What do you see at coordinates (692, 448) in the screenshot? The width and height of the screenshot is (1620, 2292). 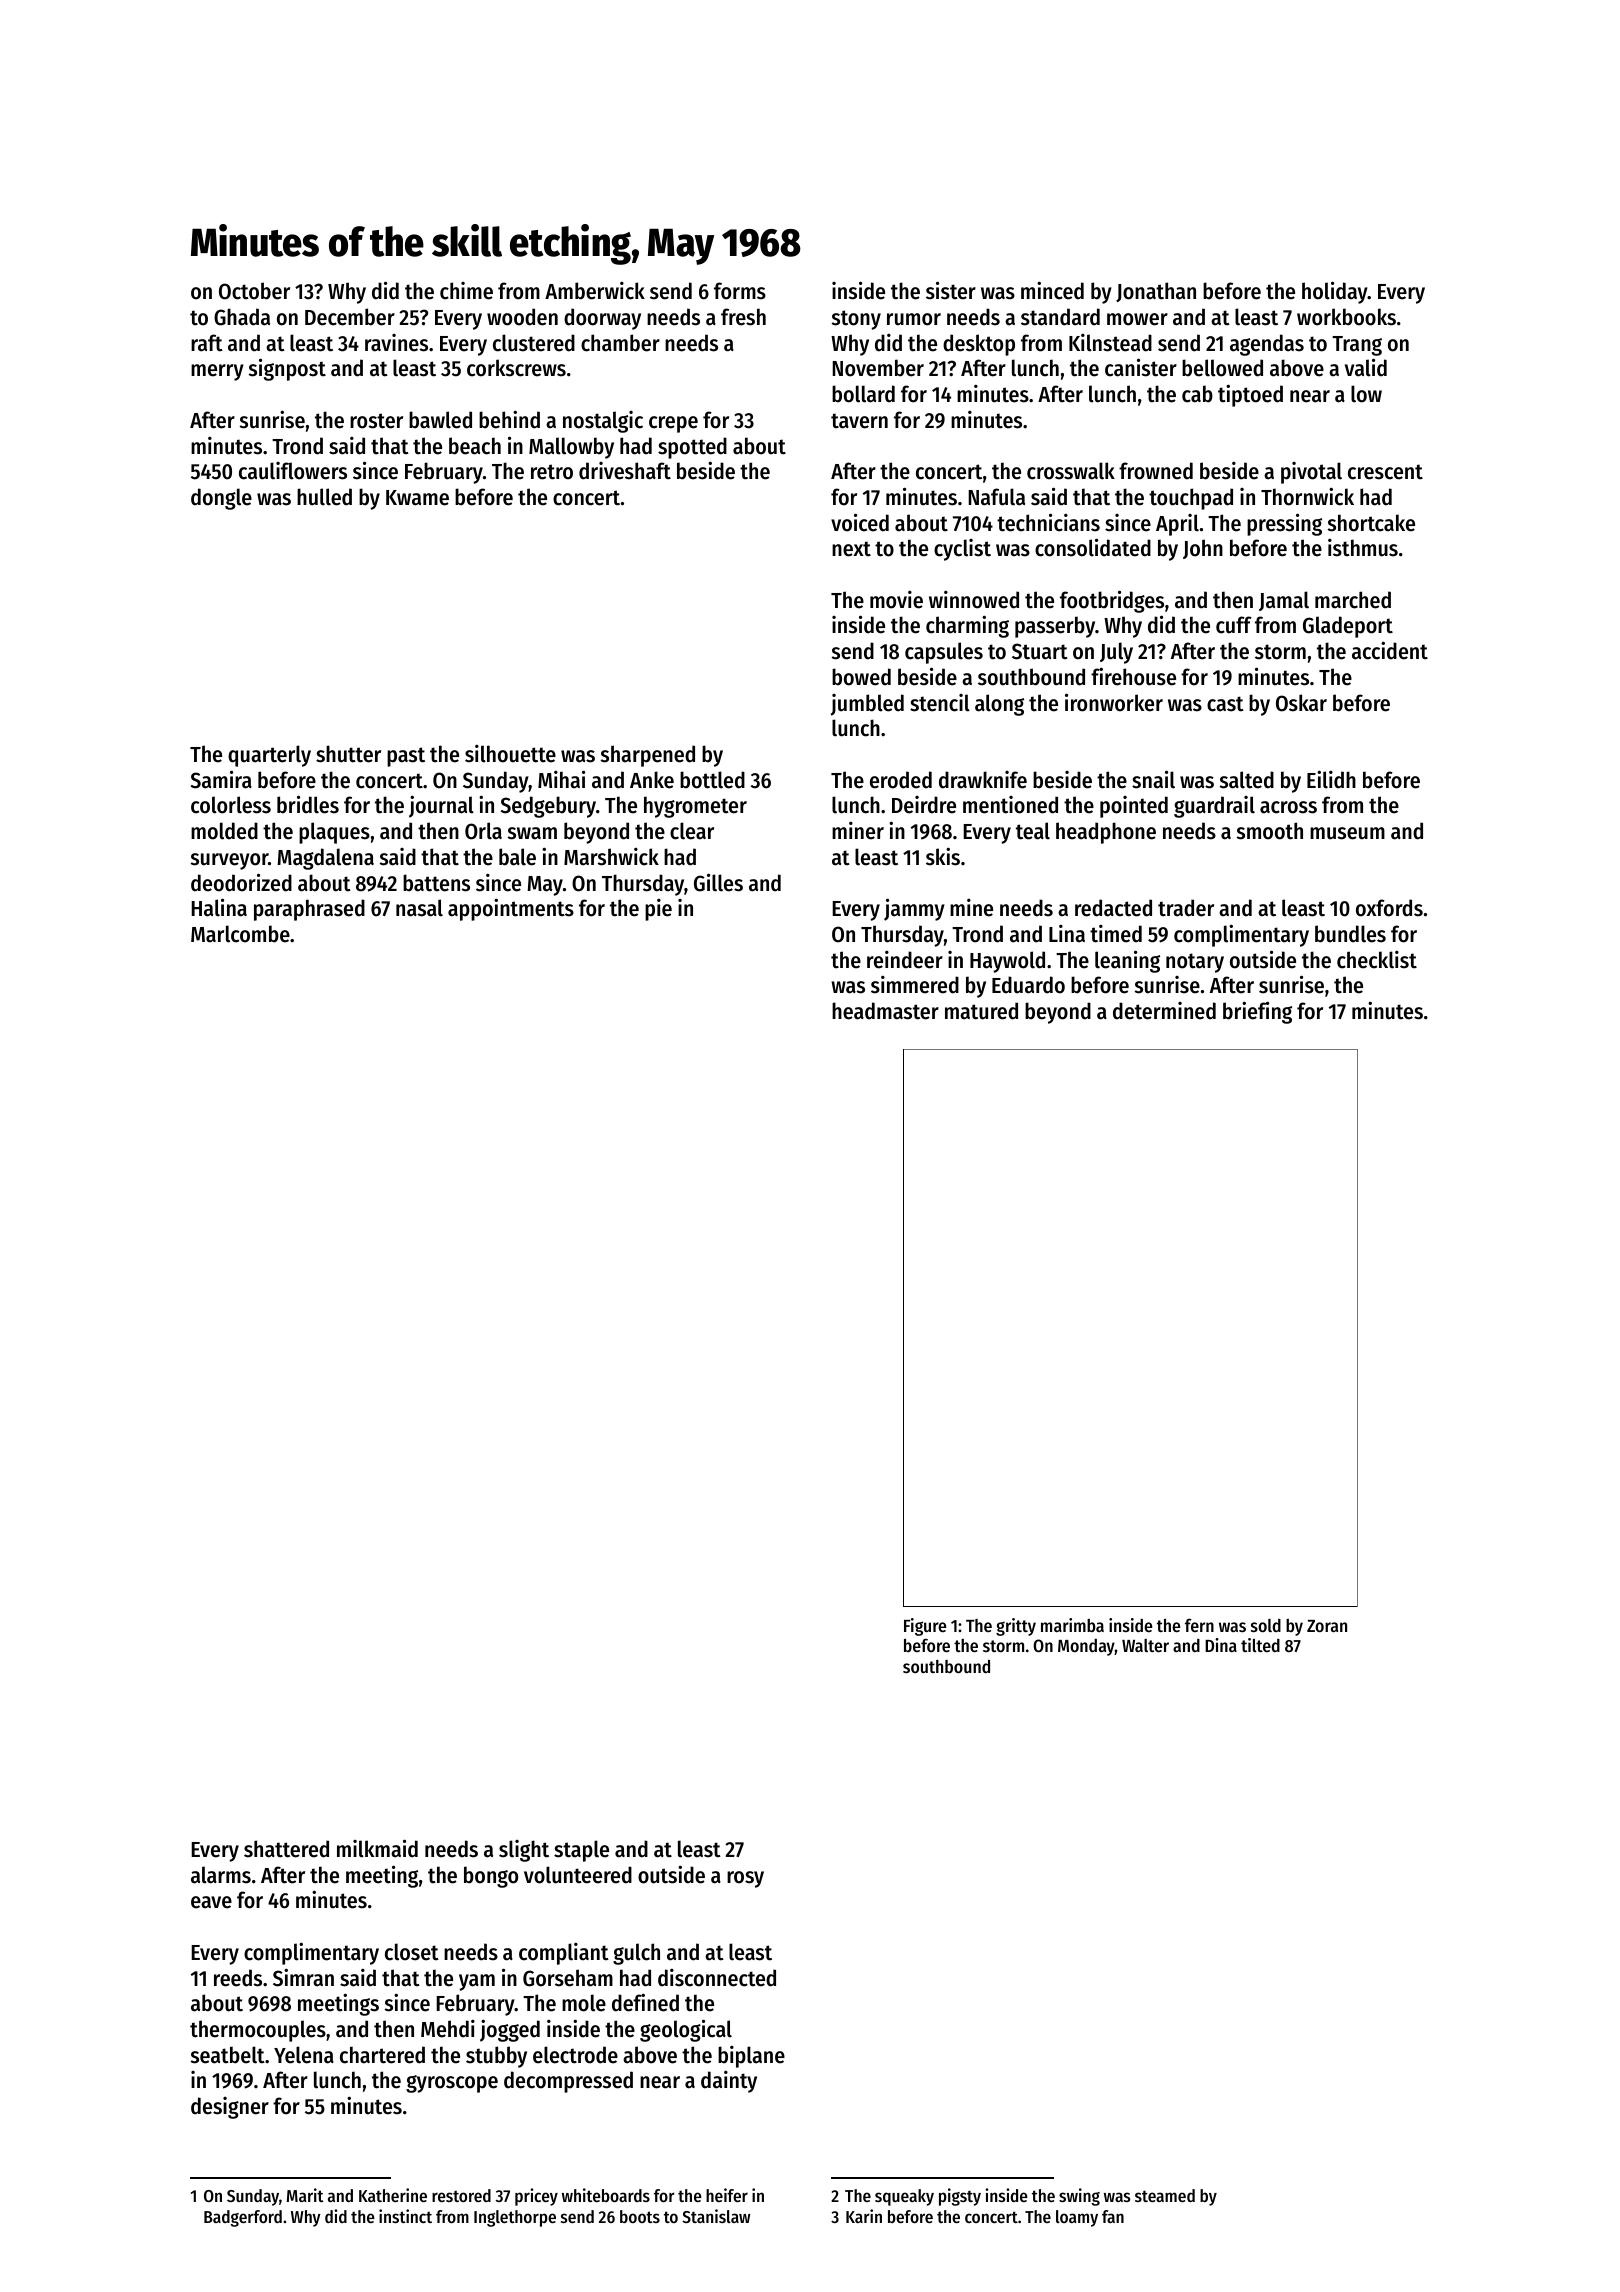 I see `spotted` at bounding box center [692, 448].
